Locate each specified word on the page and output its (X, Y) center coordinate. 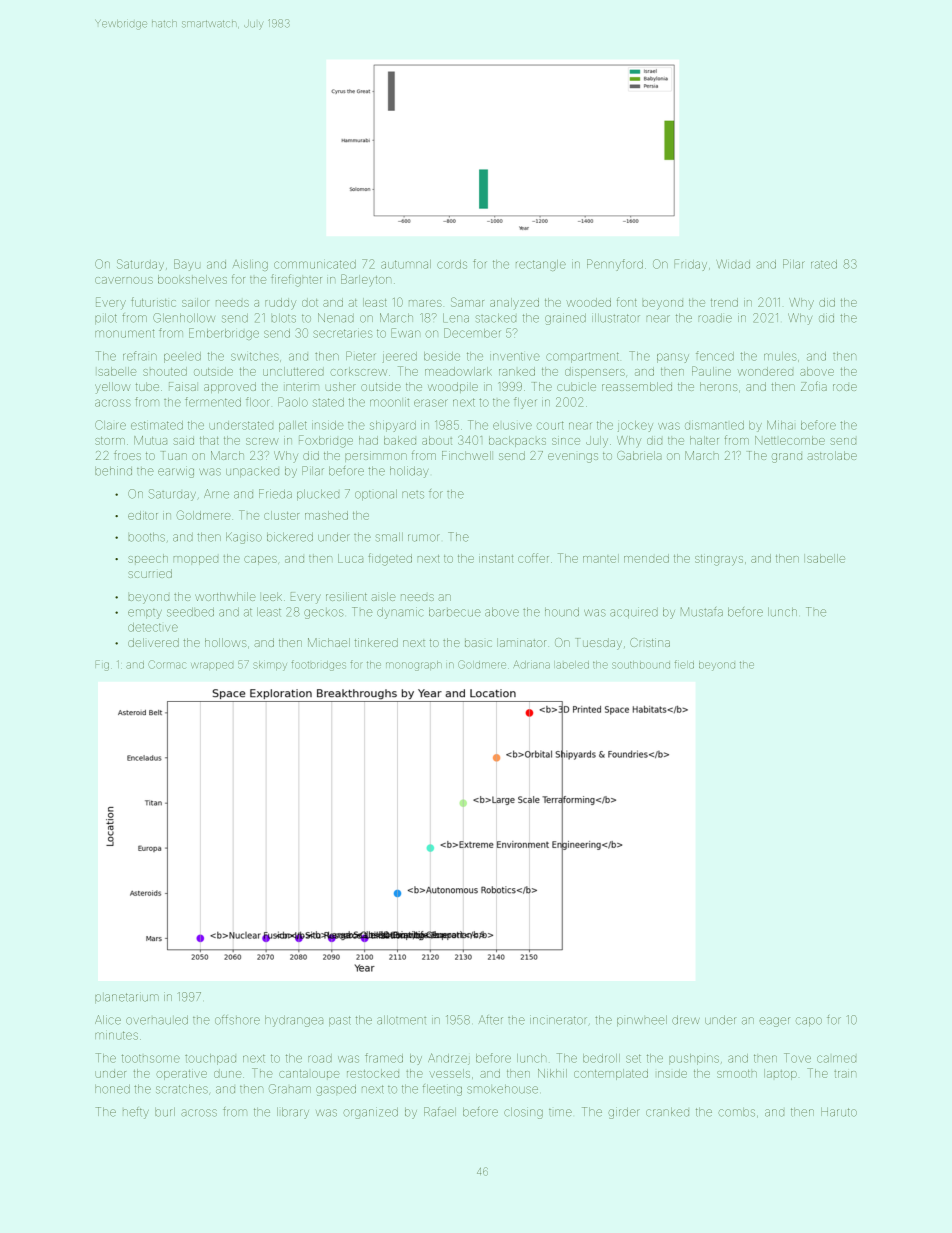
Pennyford (615, 265)
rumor (424, 538)
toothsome (151, 1058)
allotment (401, 1020)
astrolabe (832, 455)
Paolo (293, 402)
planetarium (127, 998)
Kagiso (244, 538)
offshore (237, 1020)
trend (724, 302)
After (491, 1020)
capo (809, 1021)
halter (704, 440)
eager (774, 1022)
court (550, 425)
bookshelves (192, 279)
